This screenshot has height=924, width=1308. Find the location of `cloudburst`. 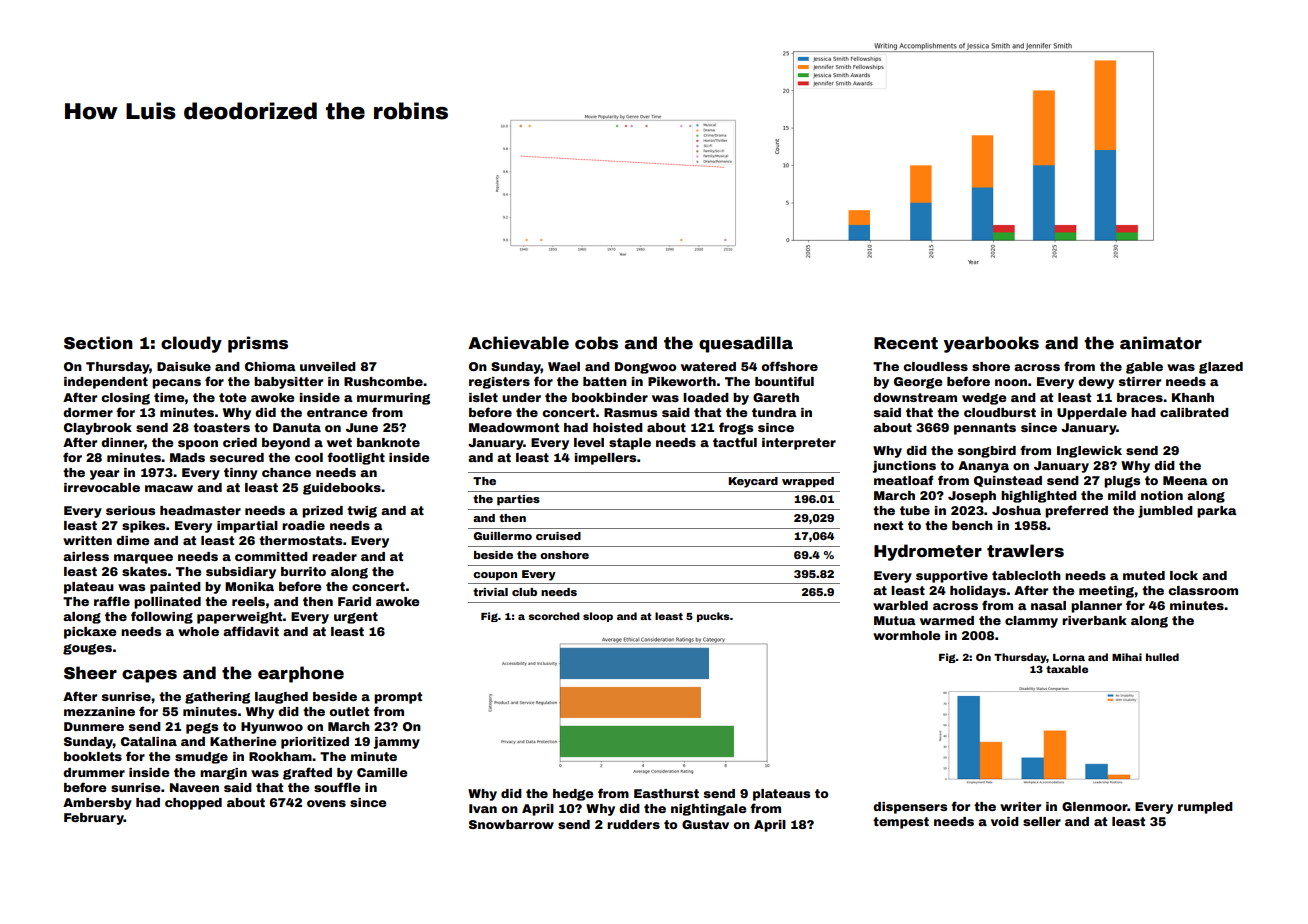

cloudburst is located at coordinates (1000, 412).
